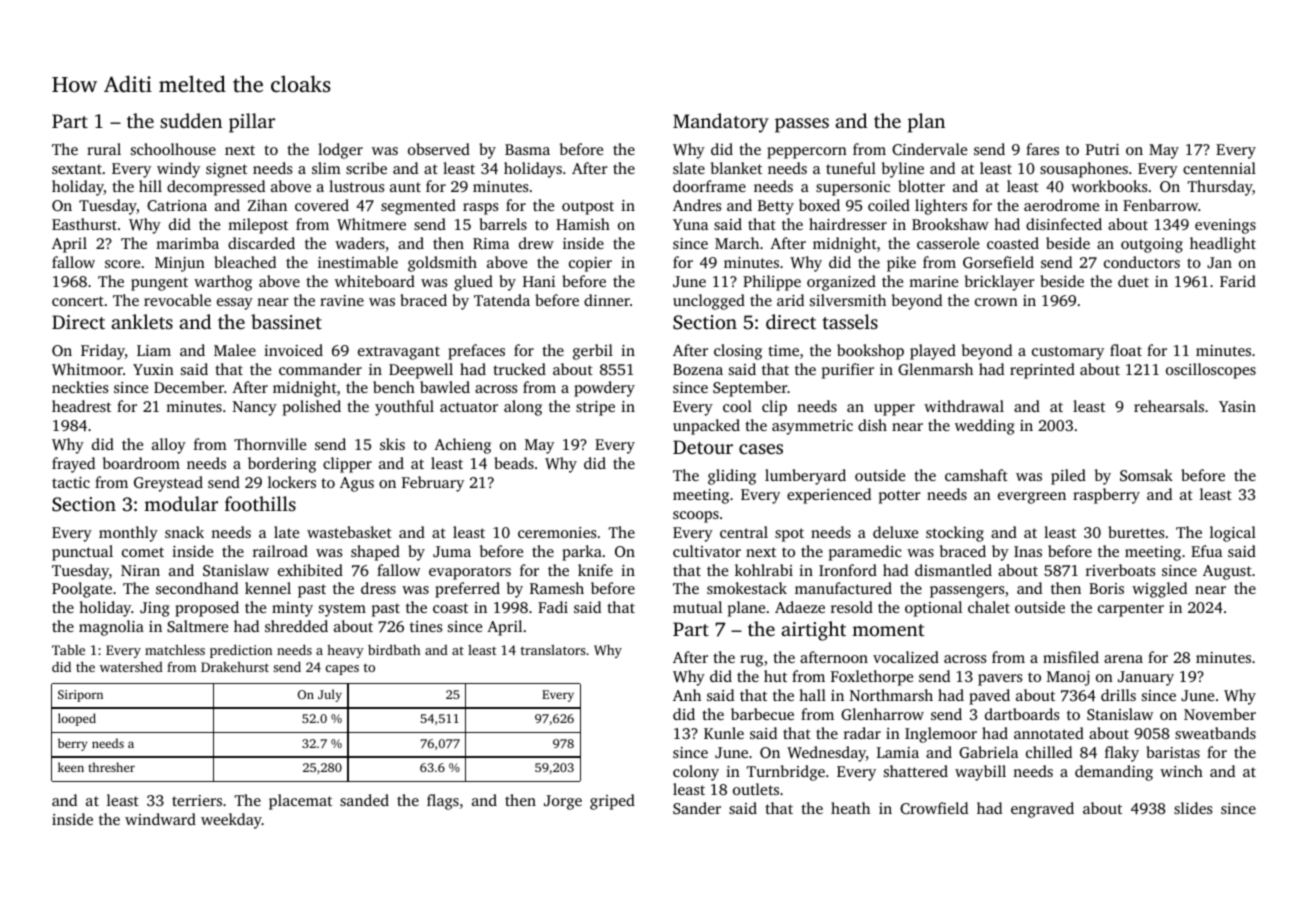 The image size is (1308, 924). What do you see at coordinates (1064, 224) in the screenshot?
I see `disinfected` at bounding box center [1064, 224].
